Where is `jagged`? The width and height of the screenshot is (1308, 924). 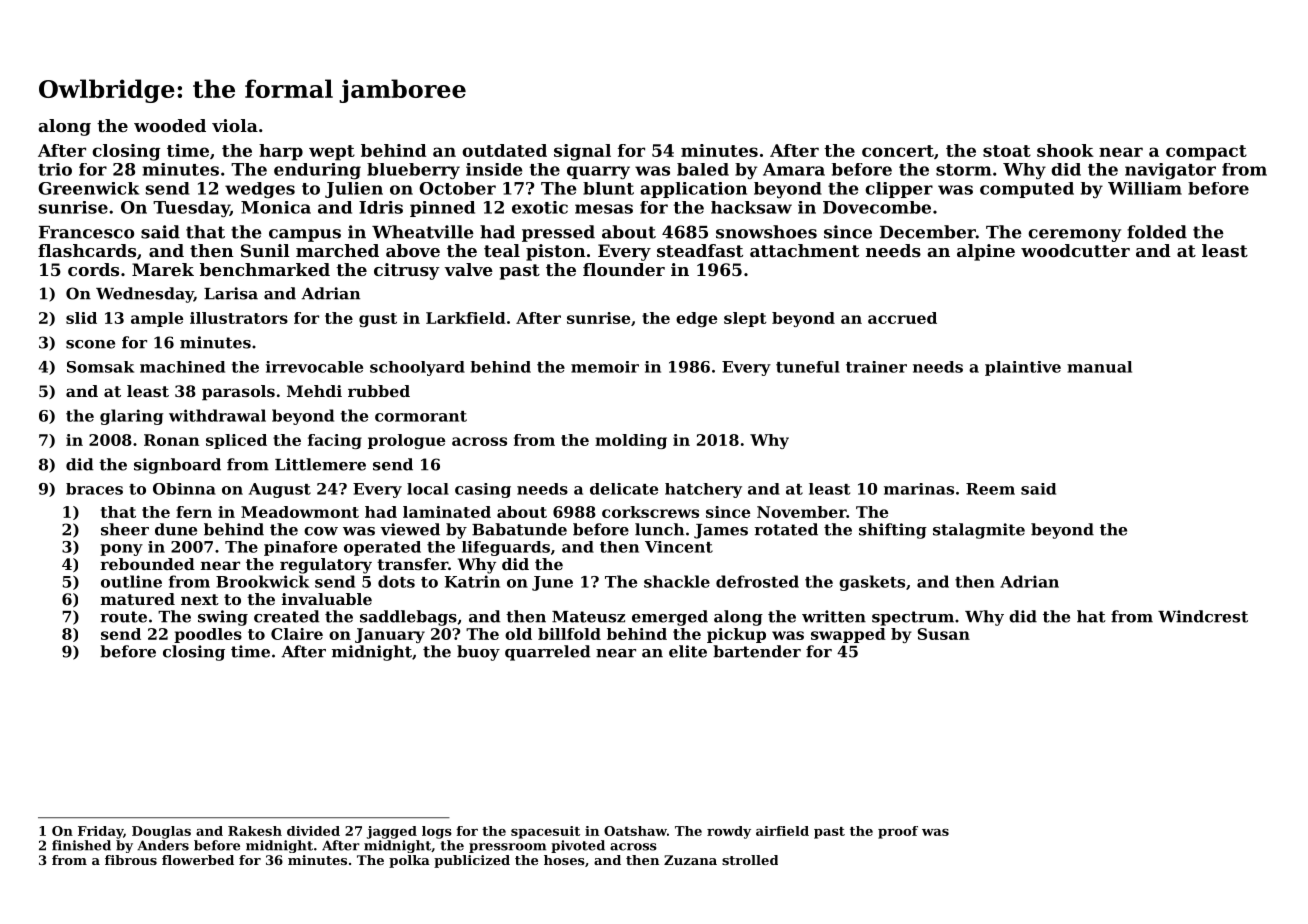
jagged is located at coordinates (392, 832).
